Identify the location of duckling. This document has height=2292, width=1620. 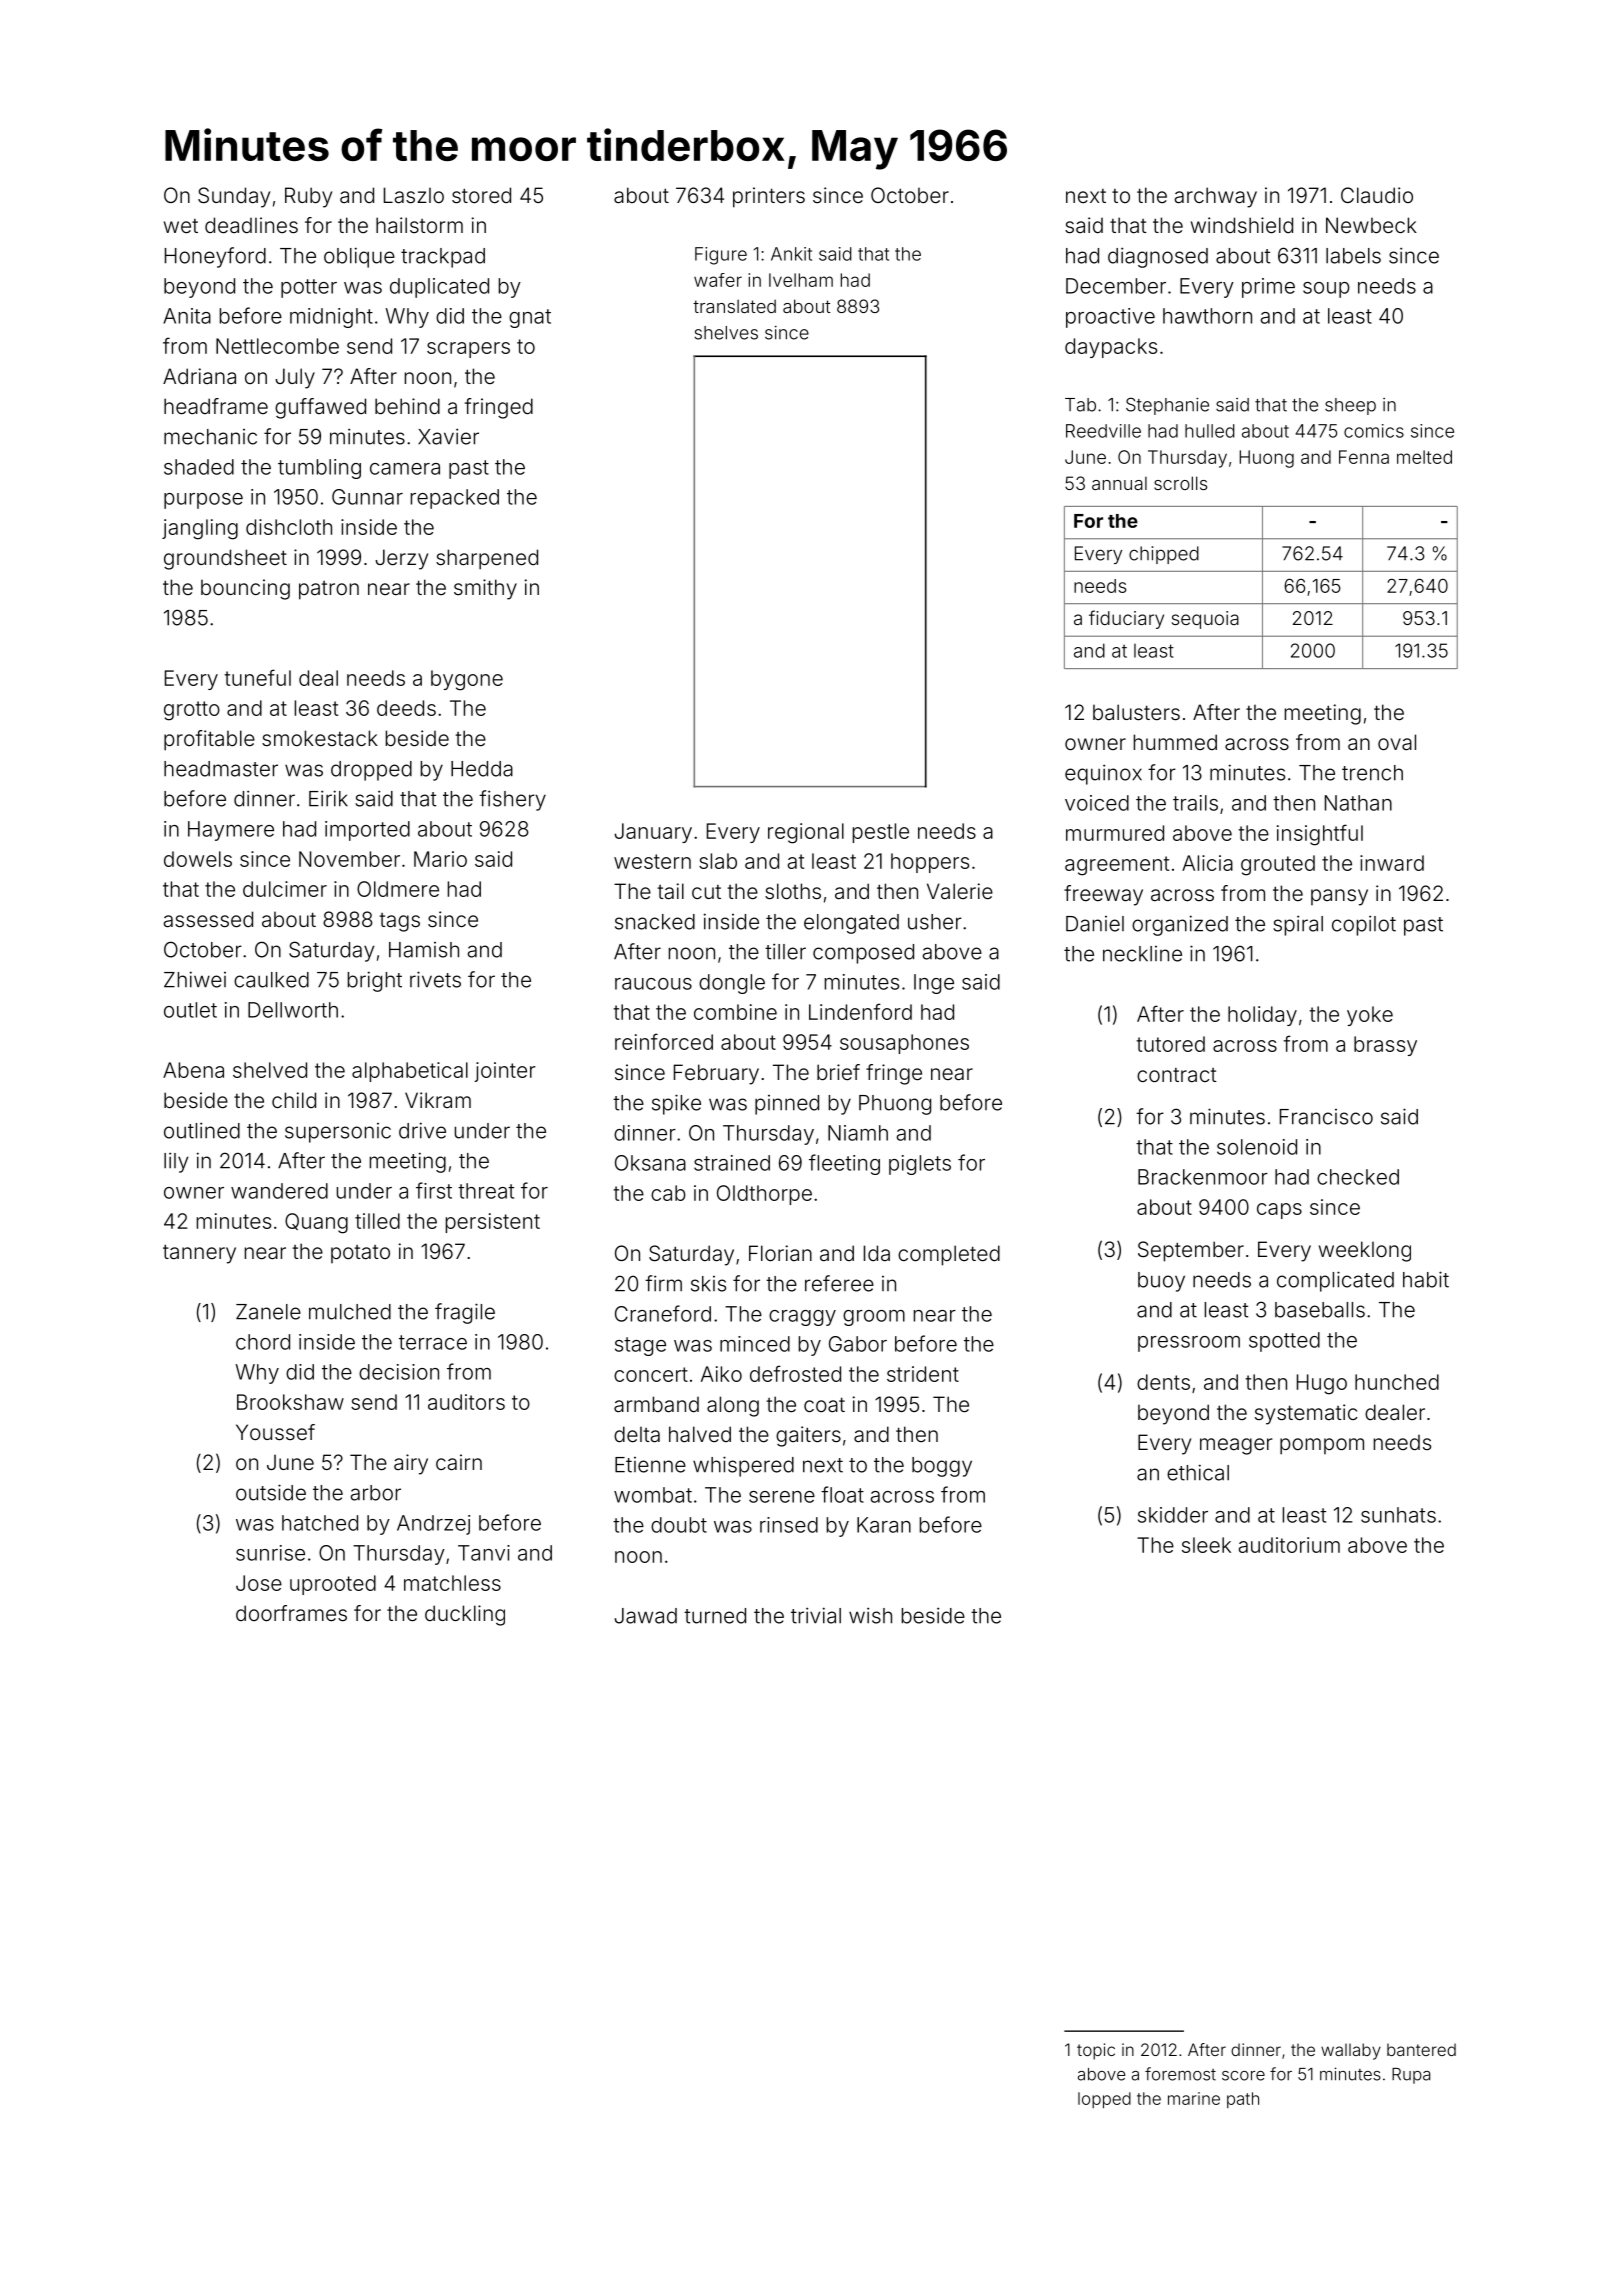
(465, 1615).
